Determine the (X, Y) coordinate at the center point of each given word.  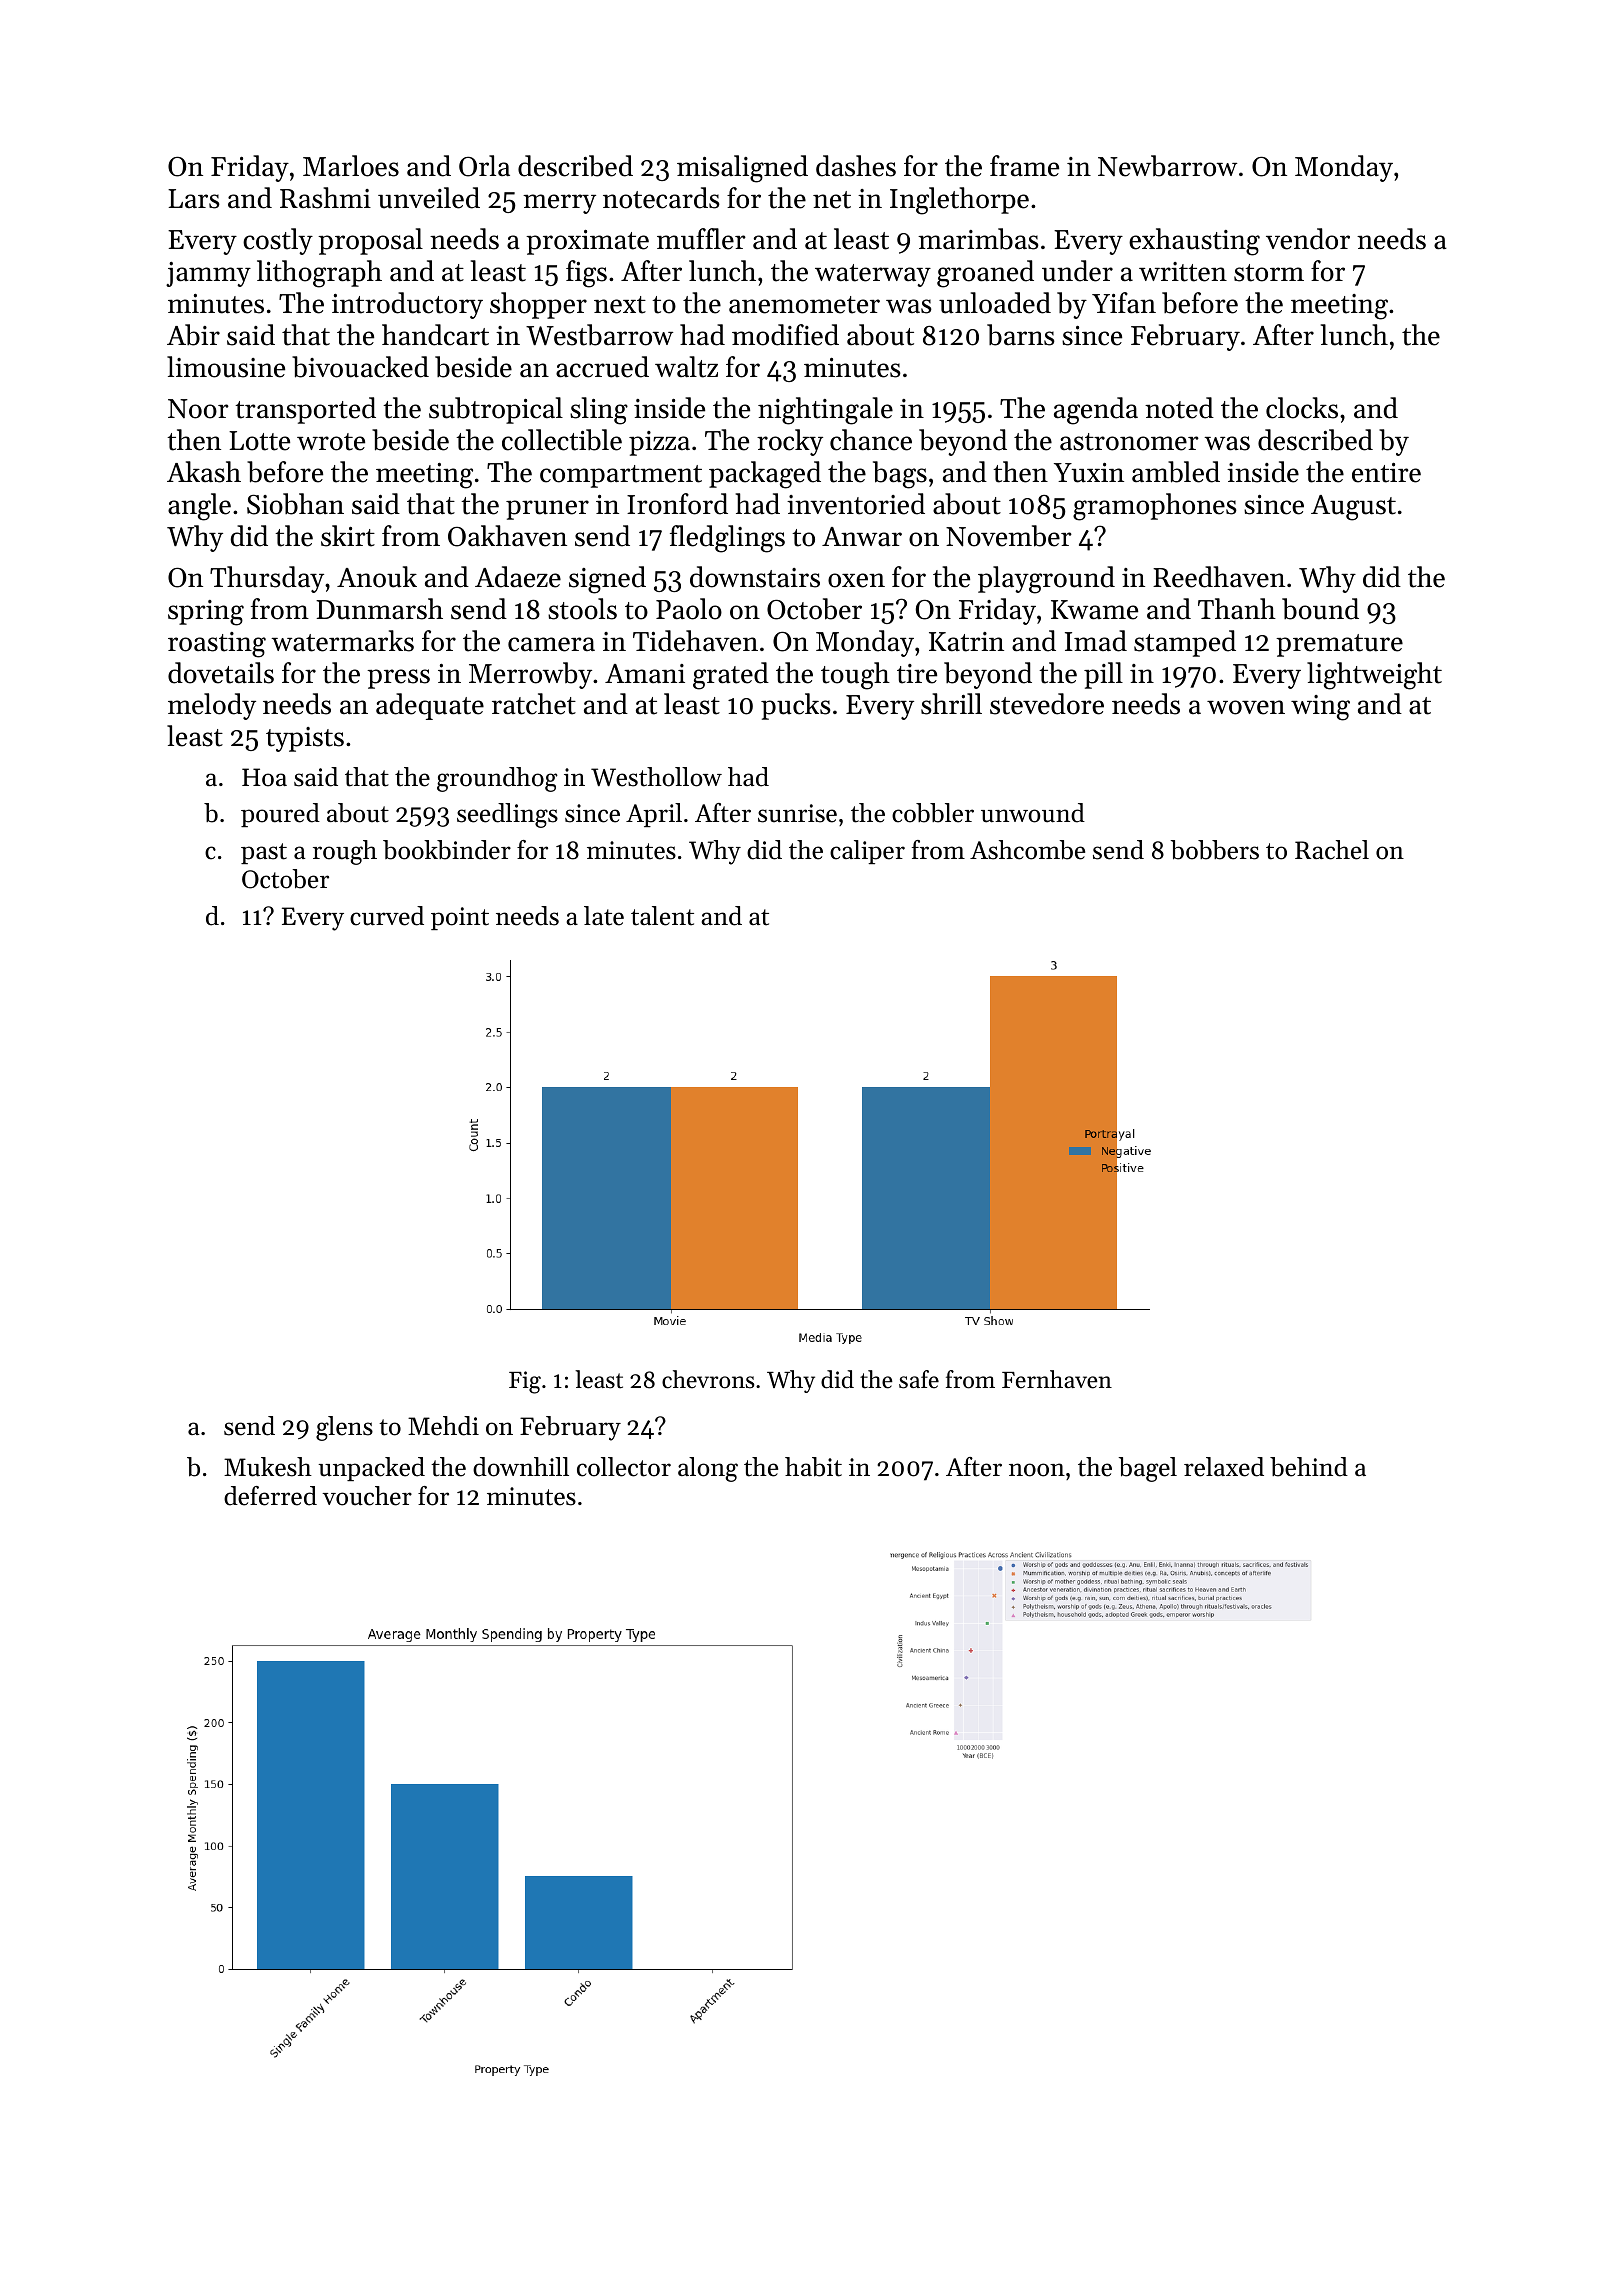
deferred (270, 1496)
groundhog (497, 779)
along (708, 1469)
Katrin (966, 642)
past (264, 853)
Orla (484, 166)
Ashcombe (1027, 850)
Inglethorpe (959, 201)
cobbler (933, 813)
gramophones (1155, 507)
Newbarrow (1167, 166)
